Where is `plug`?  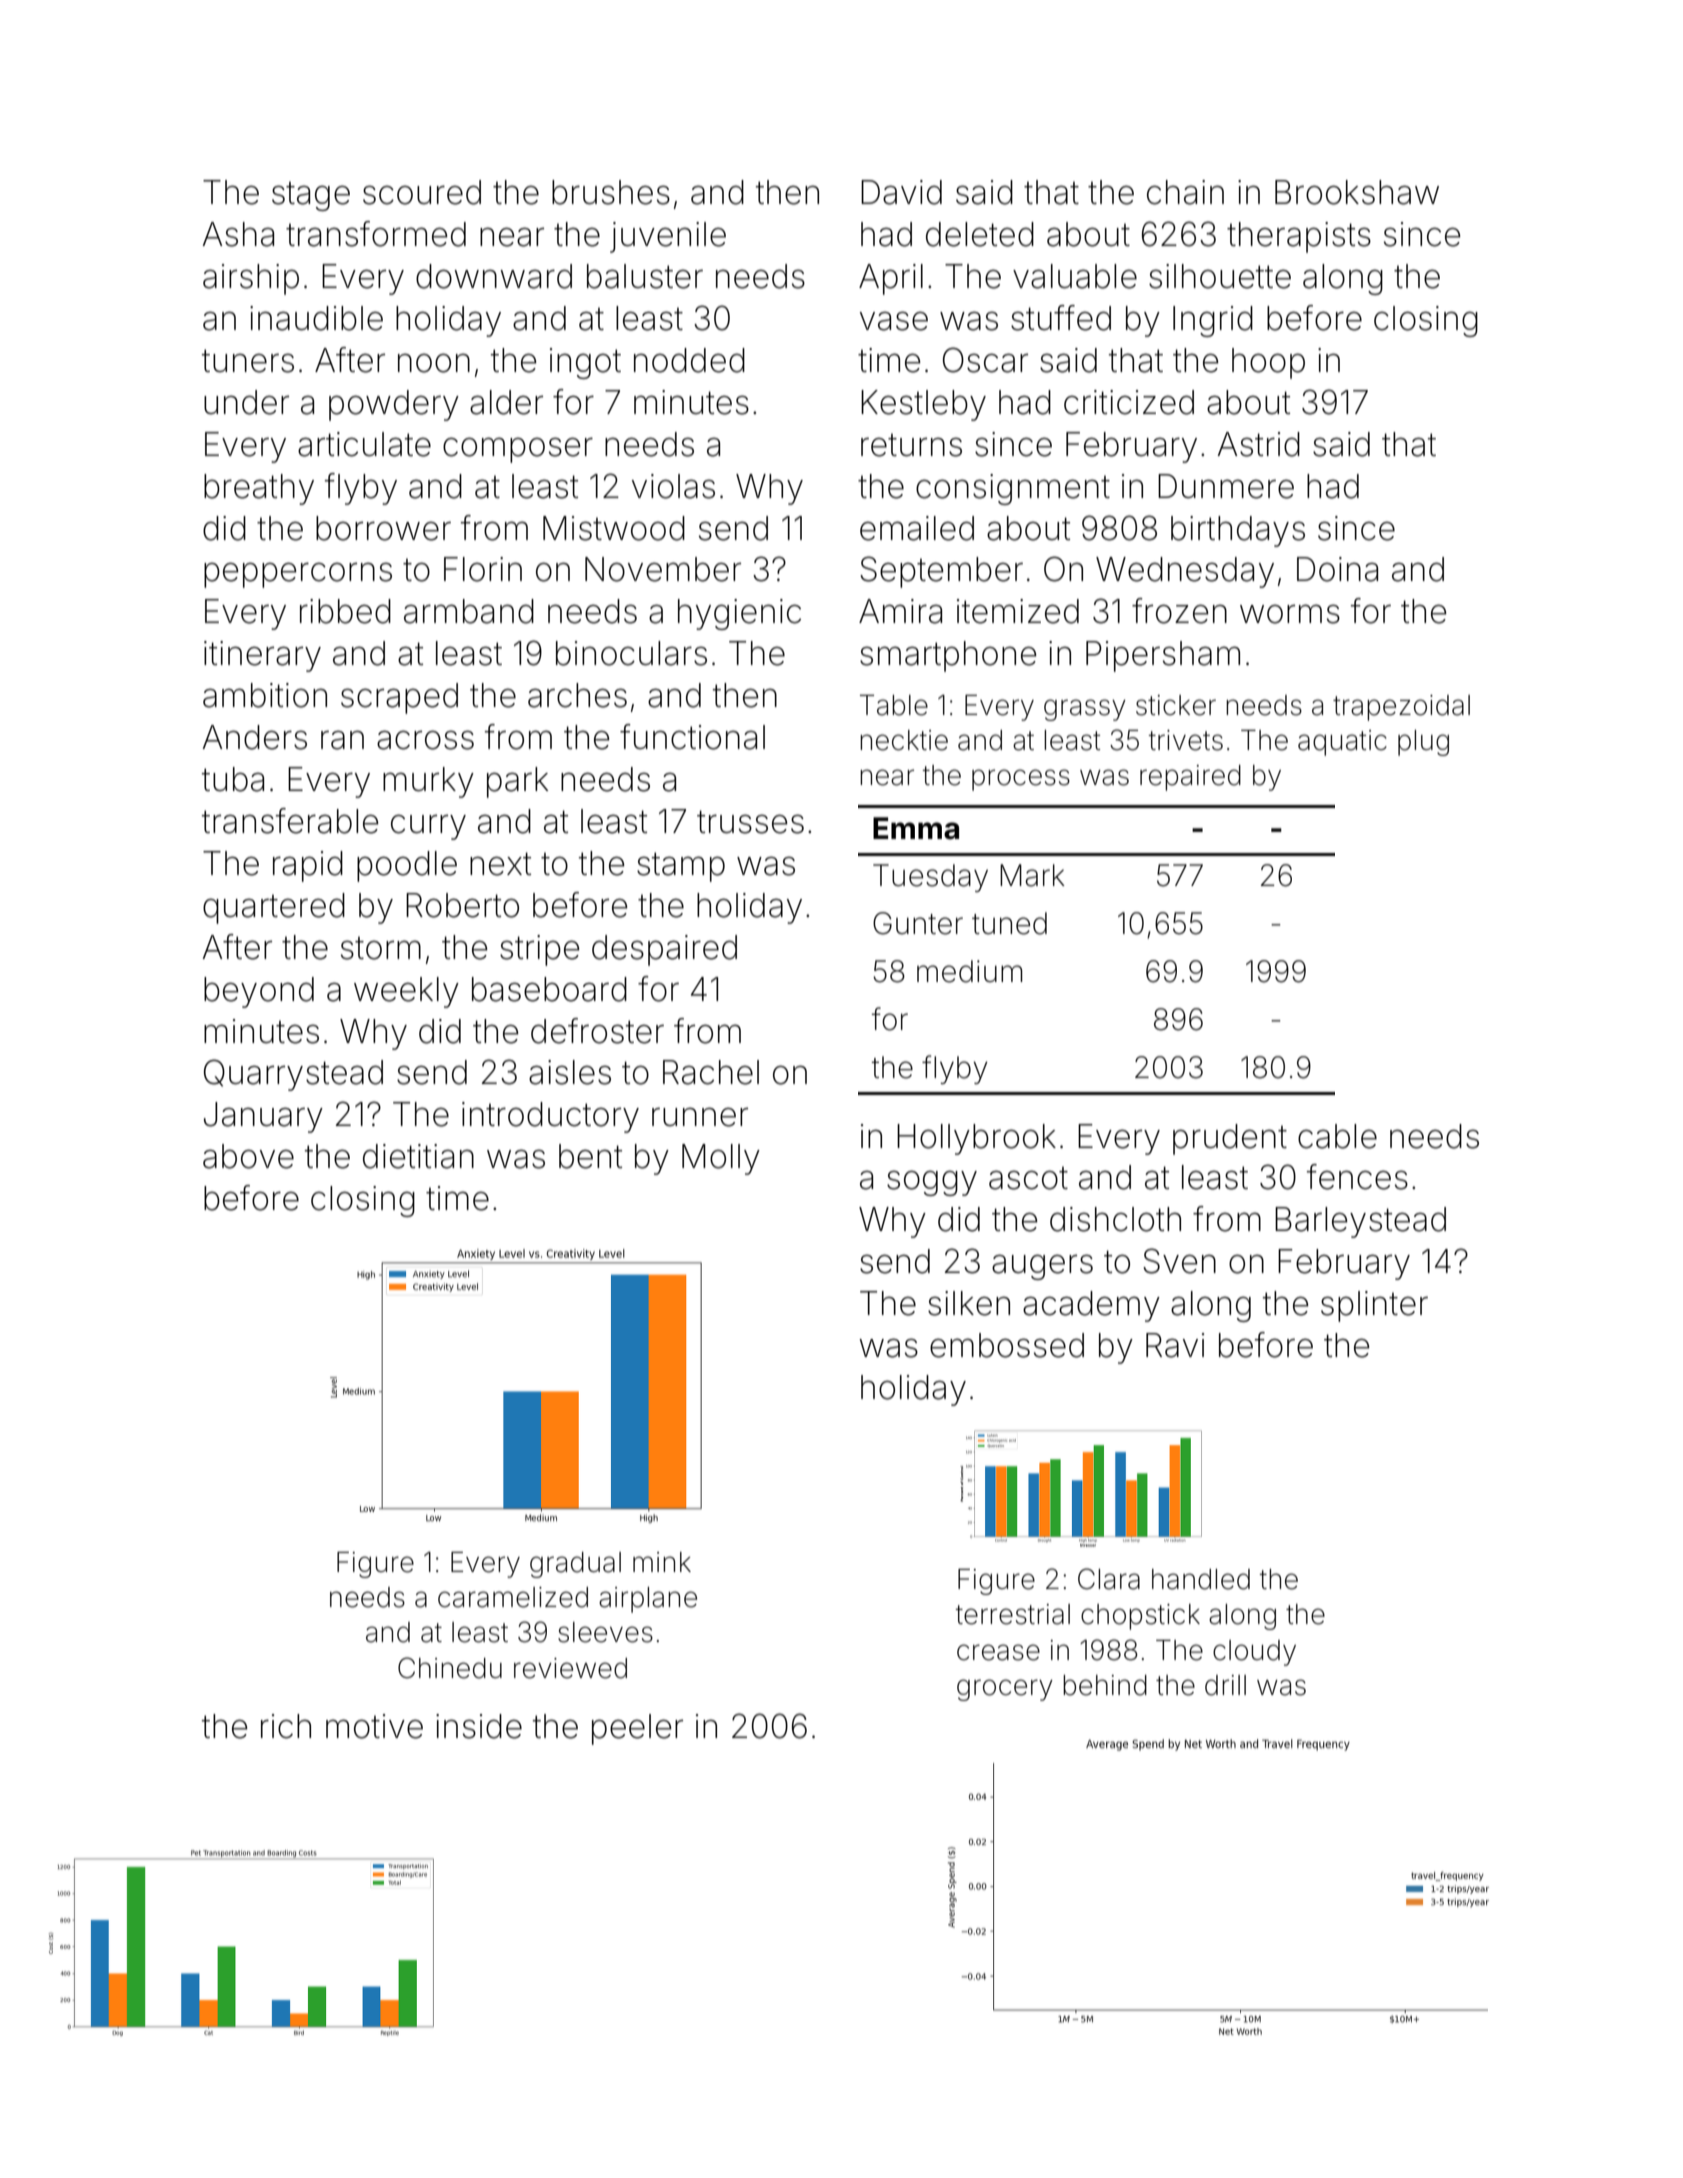
plug is located at coordinates (1423, 743).
